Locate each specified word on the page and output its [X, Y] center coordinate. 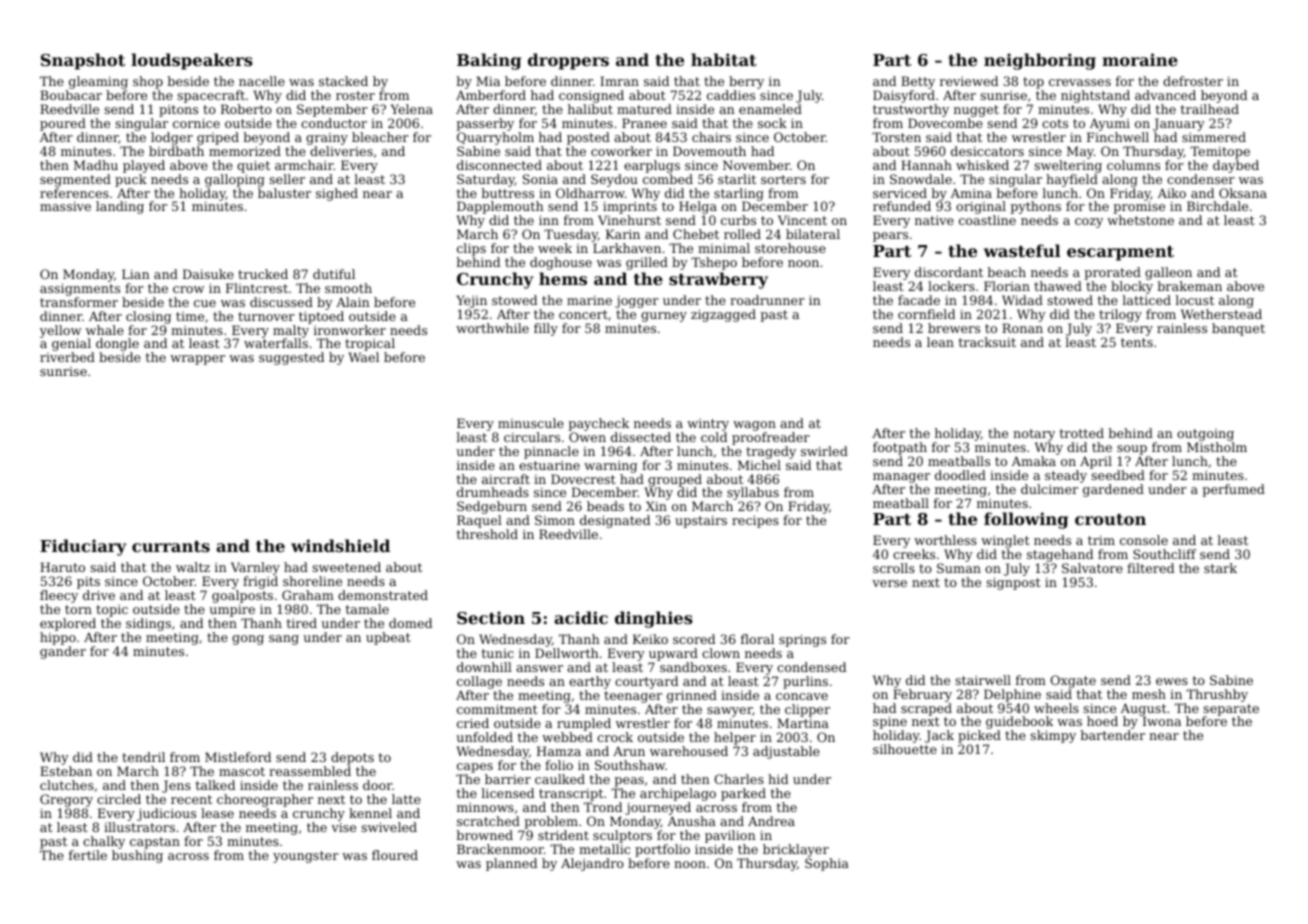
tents [1137, 342]
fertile [88, 855]
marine [589, 300]
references [74, 193]
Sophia [827, 864]
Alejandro [592, 864]
